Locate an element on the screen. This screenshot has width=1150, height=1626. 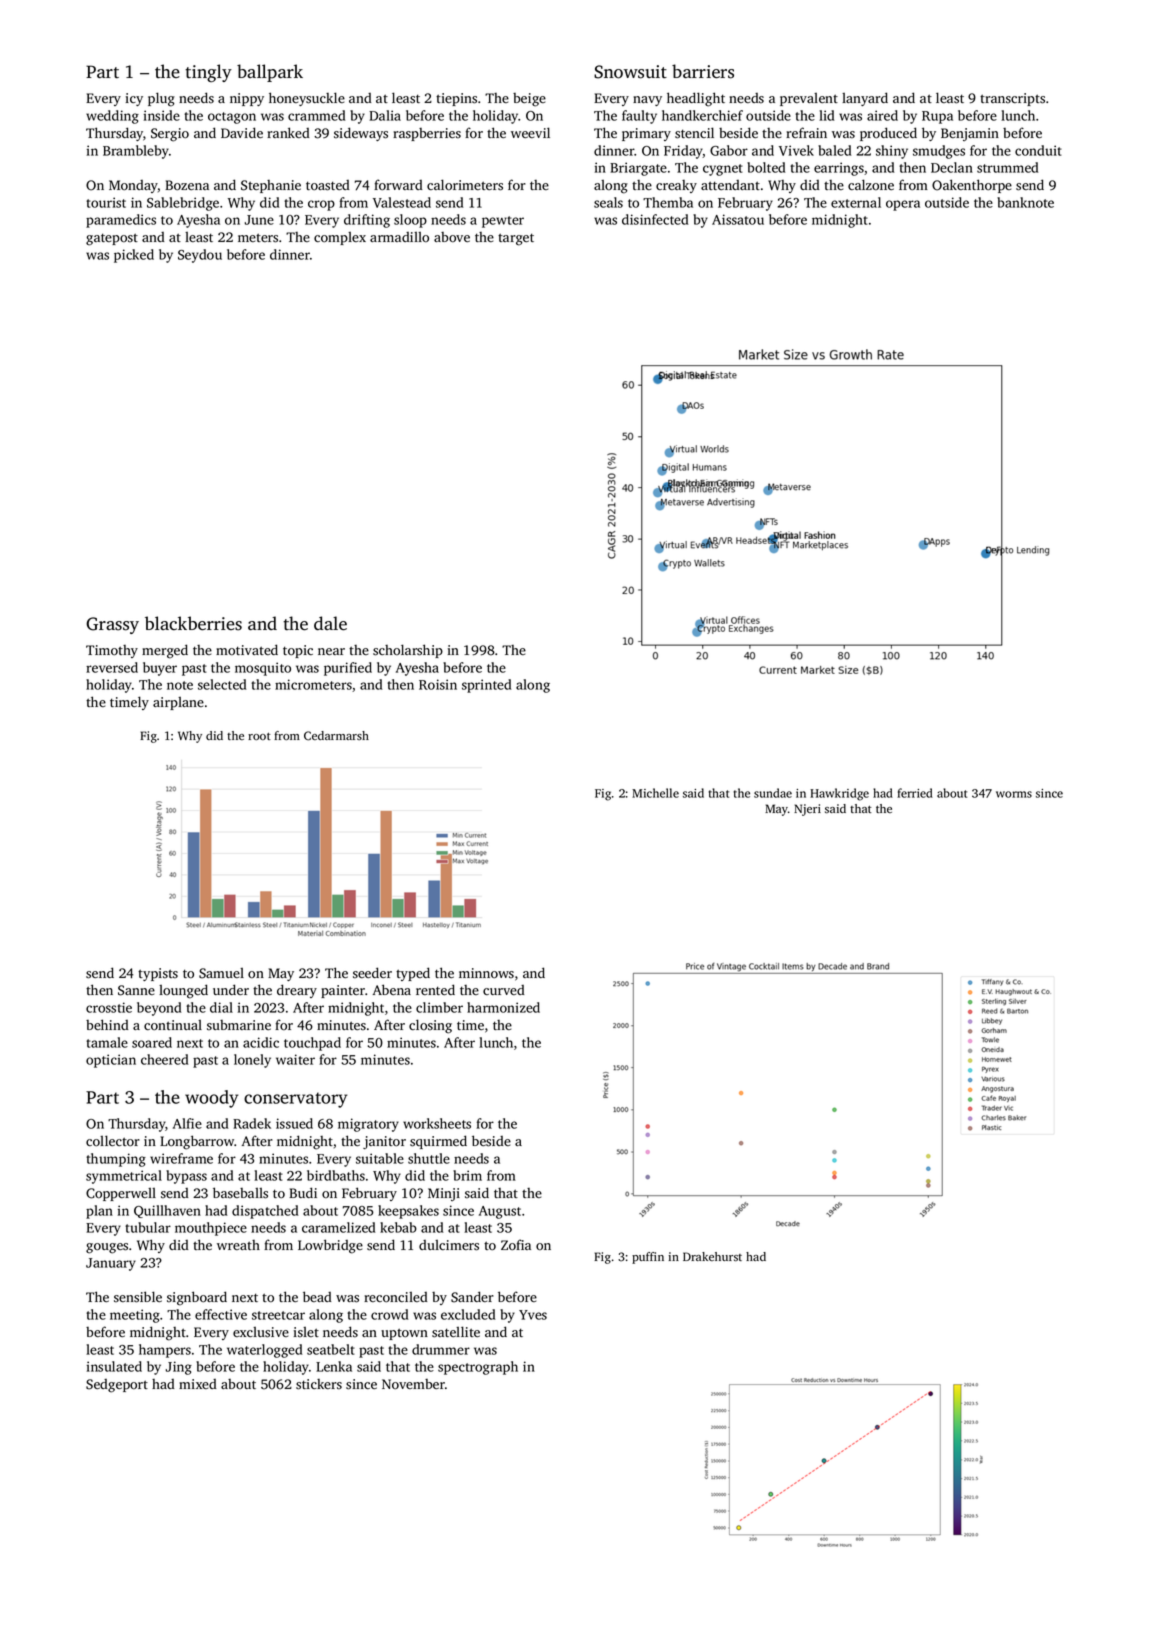
above is located at coordinates (452, 237).
